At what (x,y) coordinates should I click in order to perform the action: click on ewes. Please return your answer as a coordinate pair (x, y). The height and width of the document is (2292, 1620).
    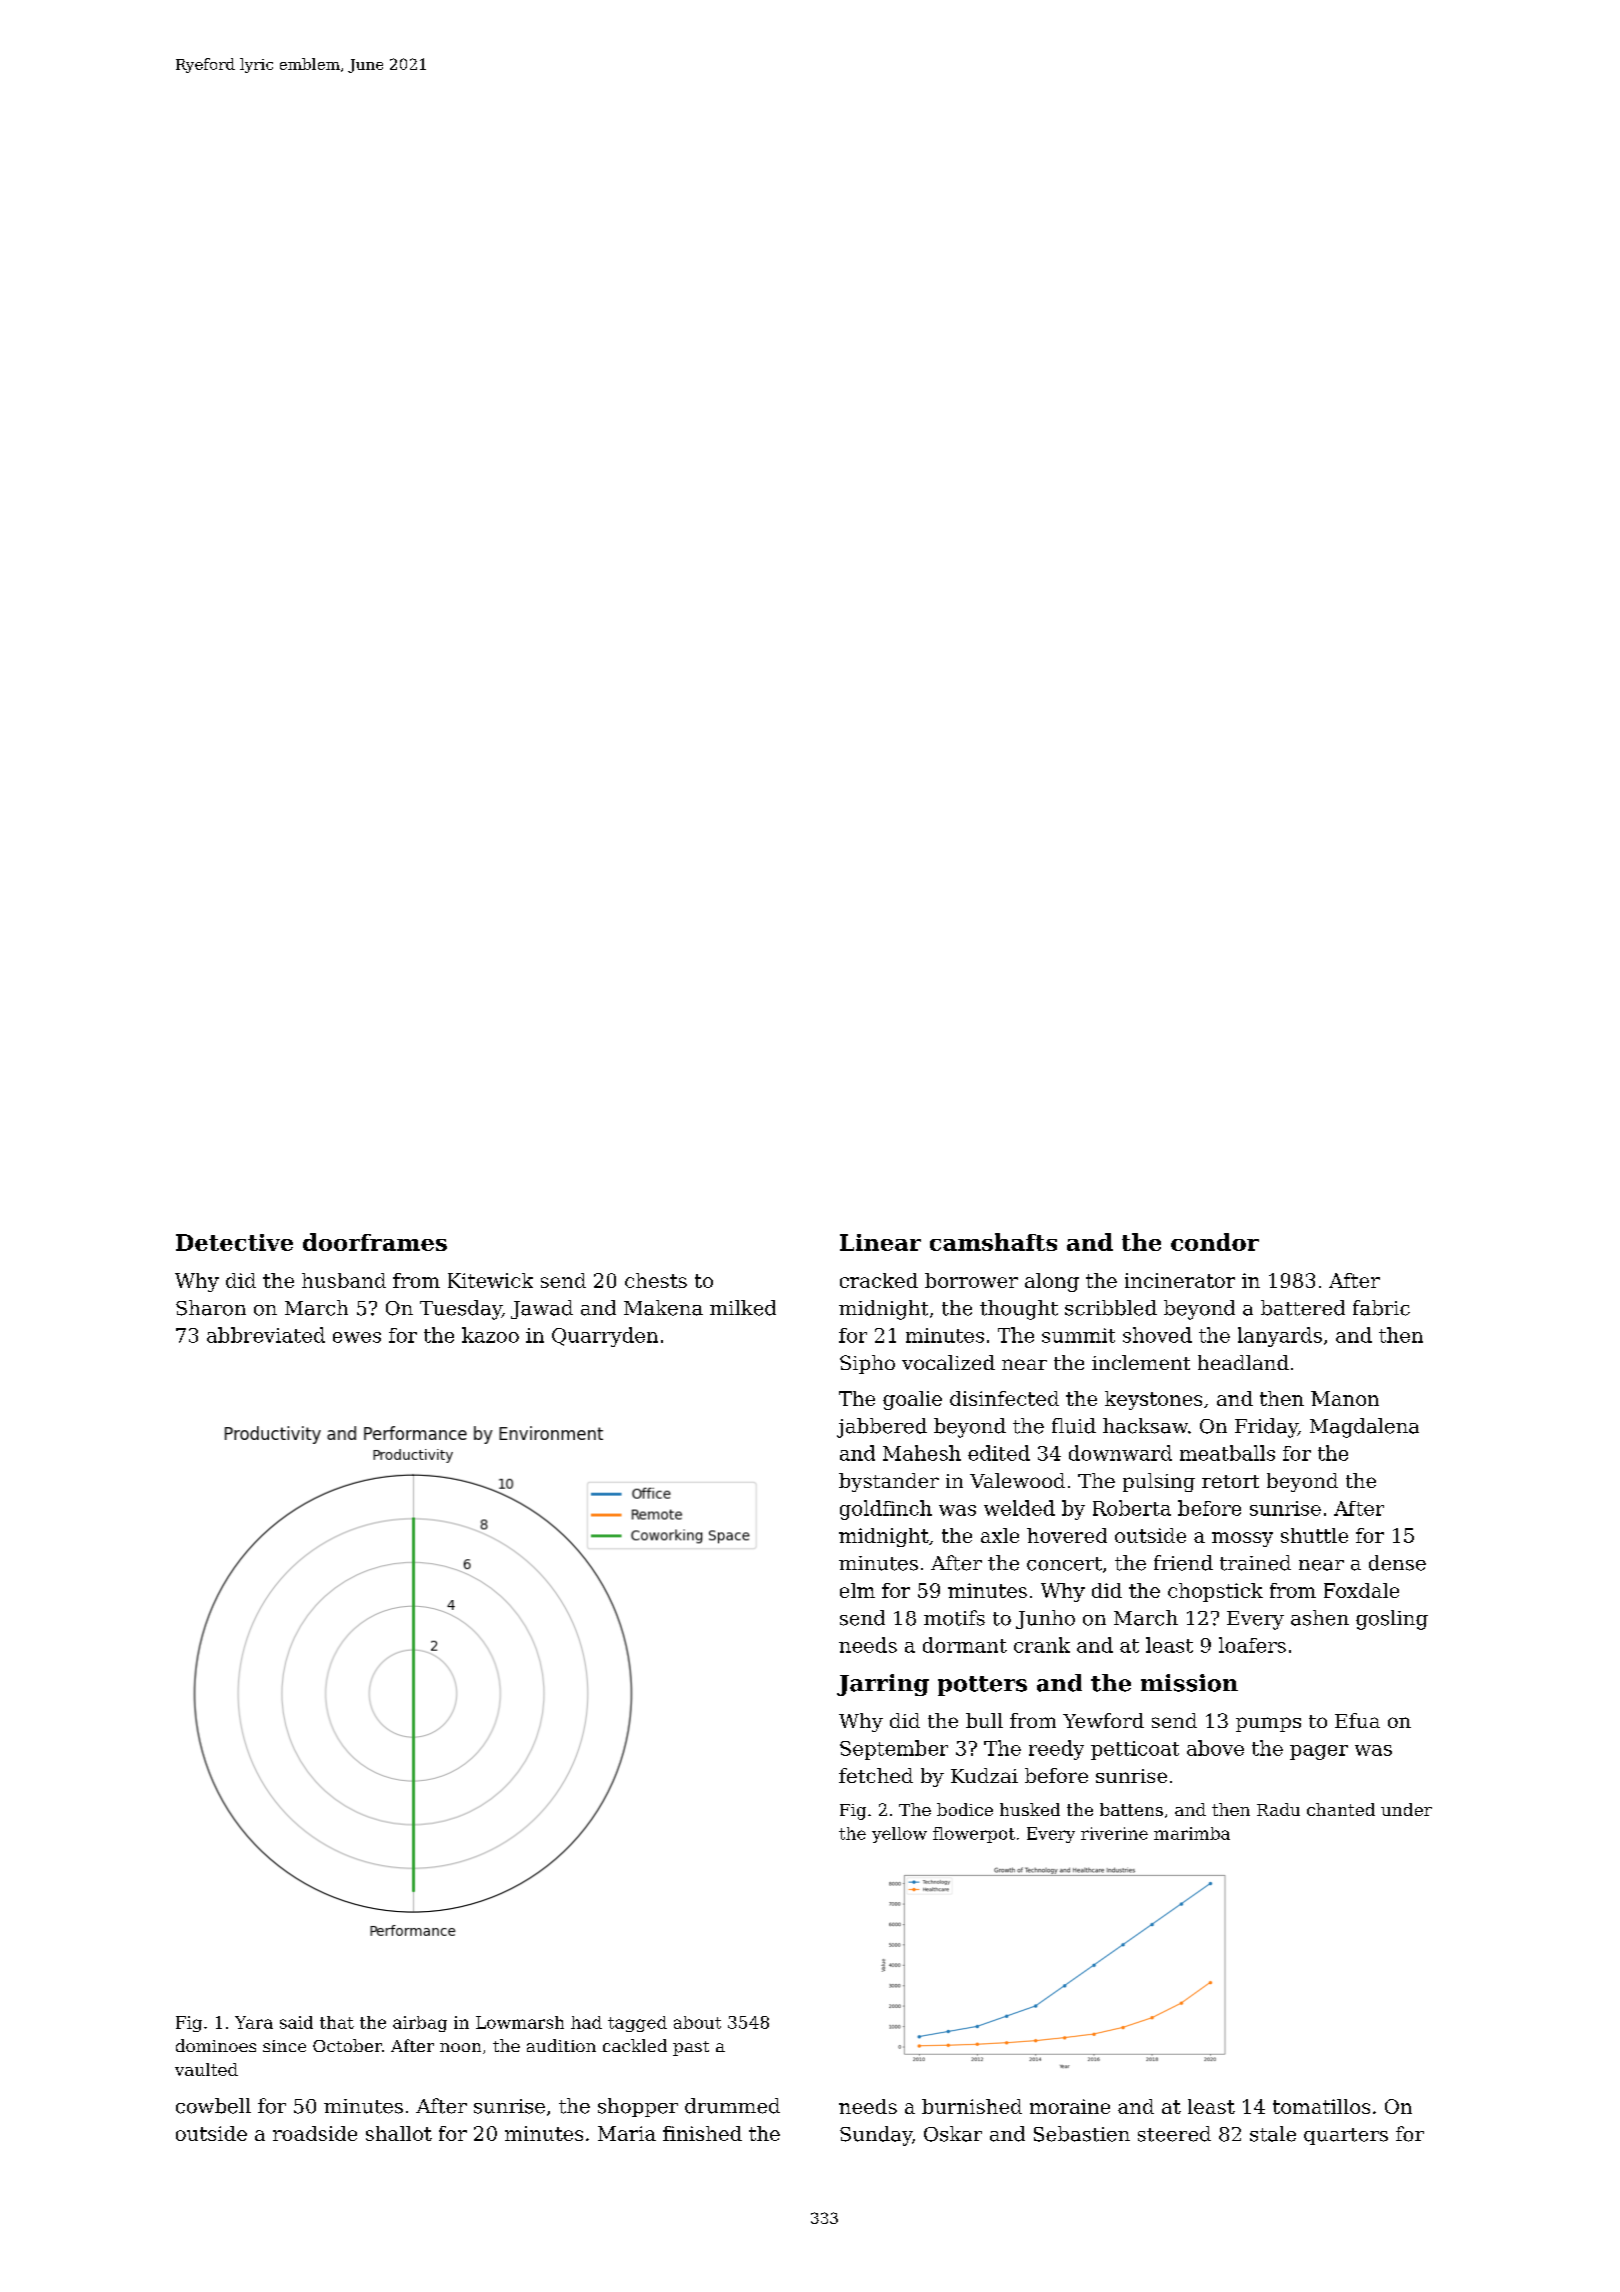
    Looking at the image, I should click on (357, 1337).
